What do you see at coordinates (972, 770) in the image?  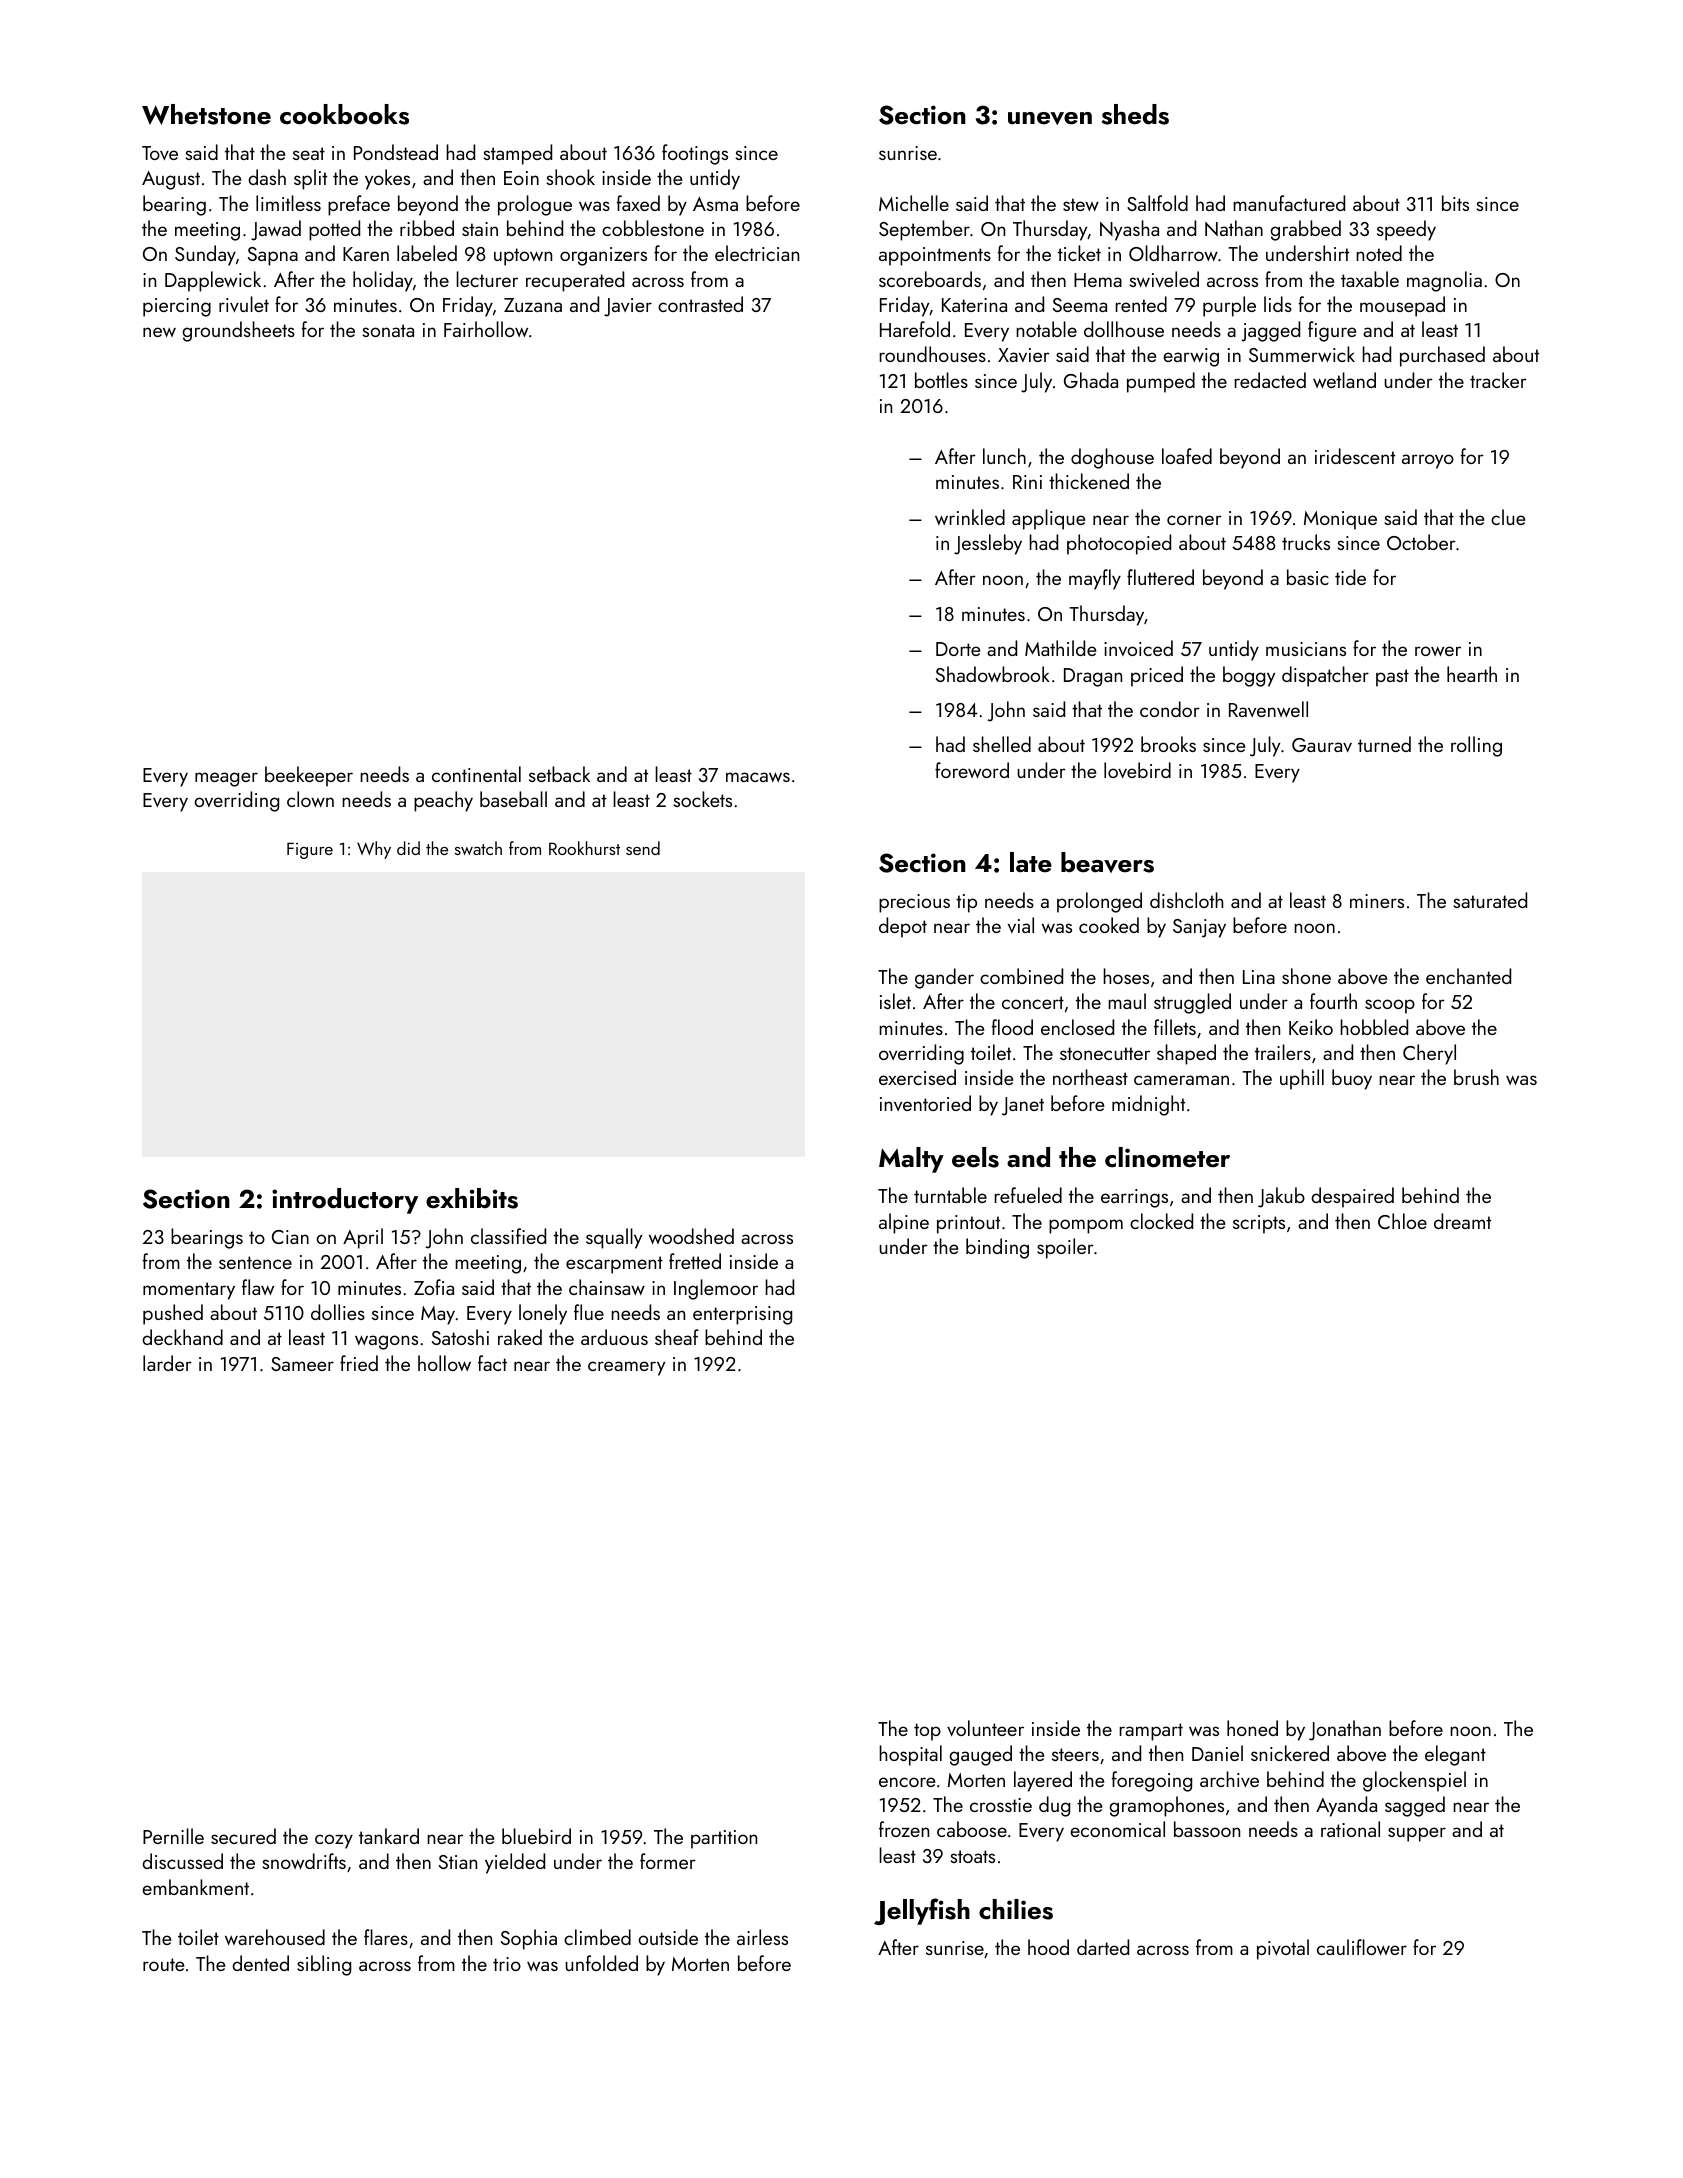 I see `foreword` at bounding box center [972, 770].
